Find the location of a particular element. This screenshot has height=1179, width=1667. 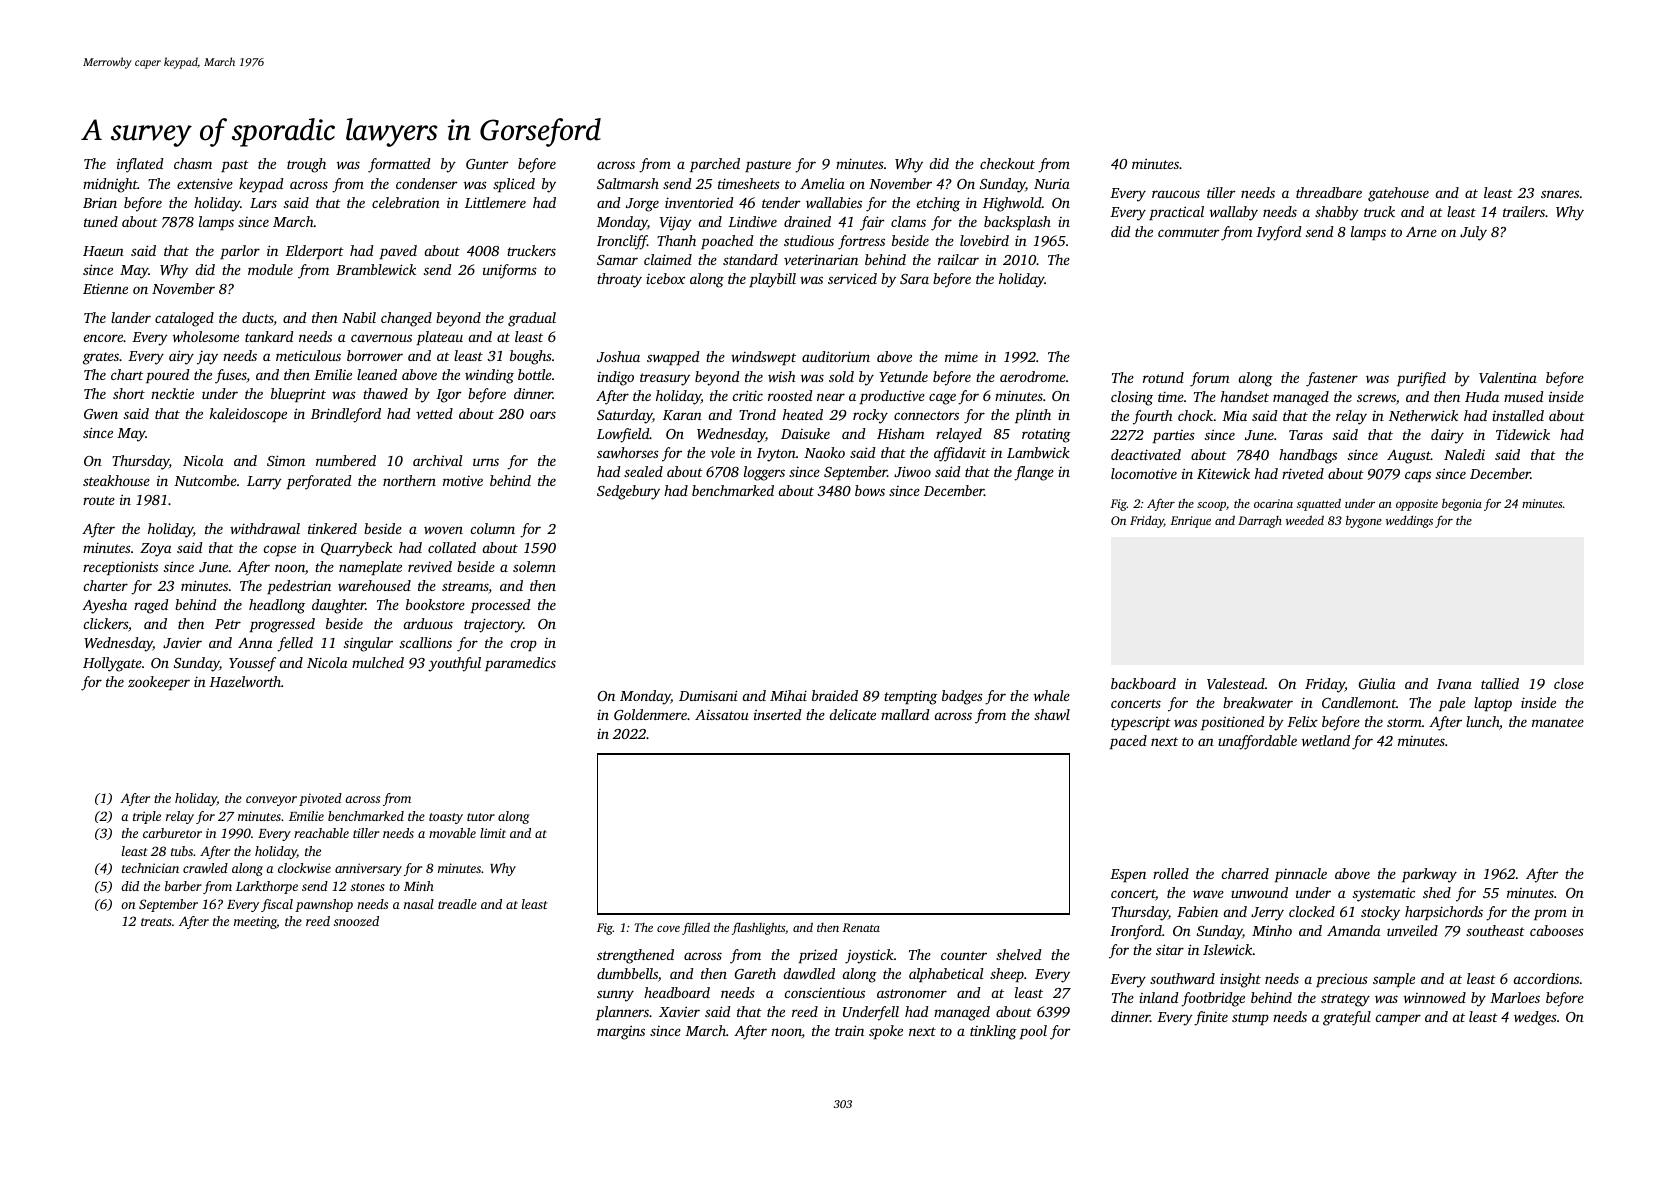

purified is located at coordinates (1421, 379).
